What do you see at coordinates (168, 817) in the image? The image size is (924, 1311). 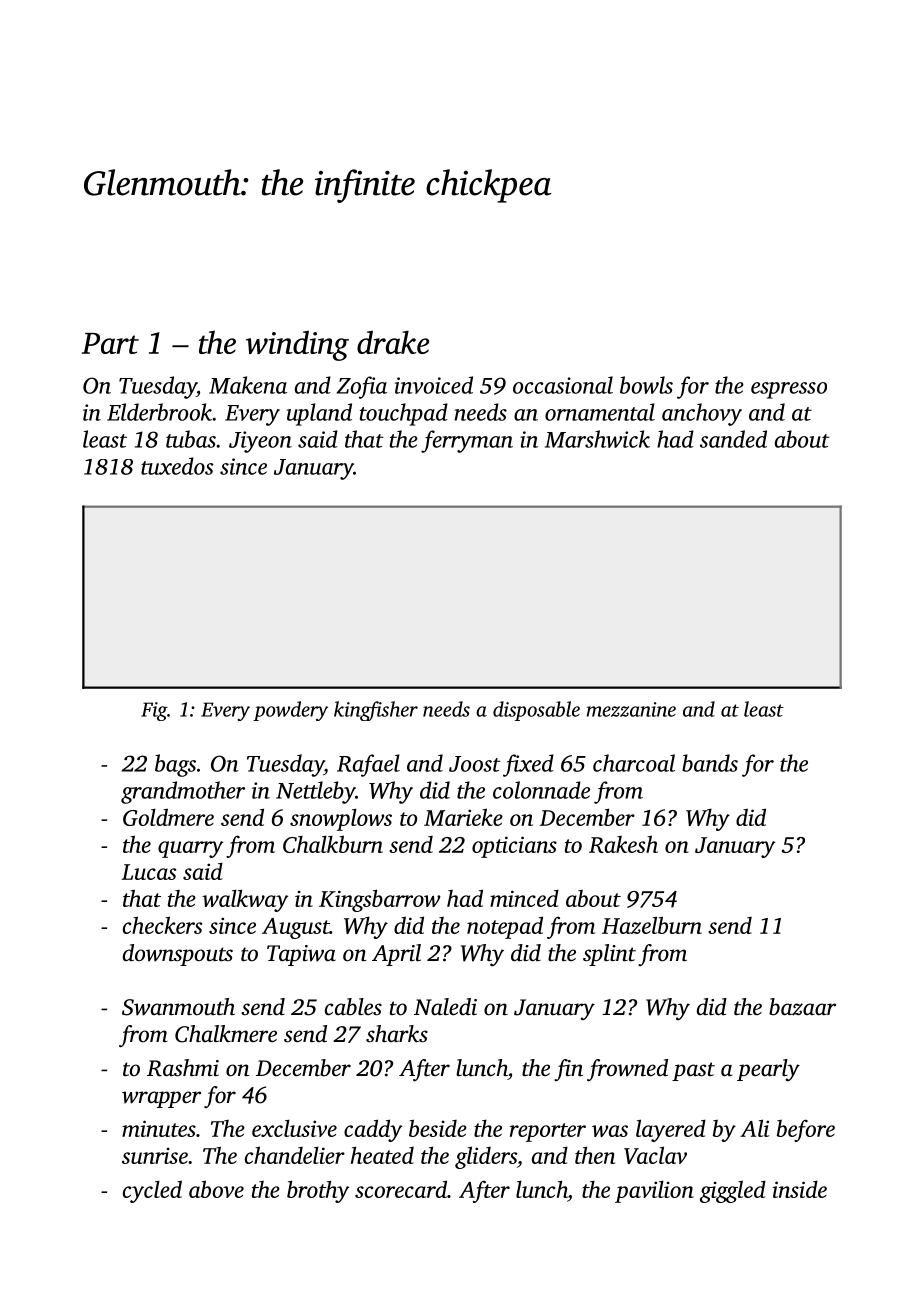 I see `Goldmere` at bounding box center [168, 817].
